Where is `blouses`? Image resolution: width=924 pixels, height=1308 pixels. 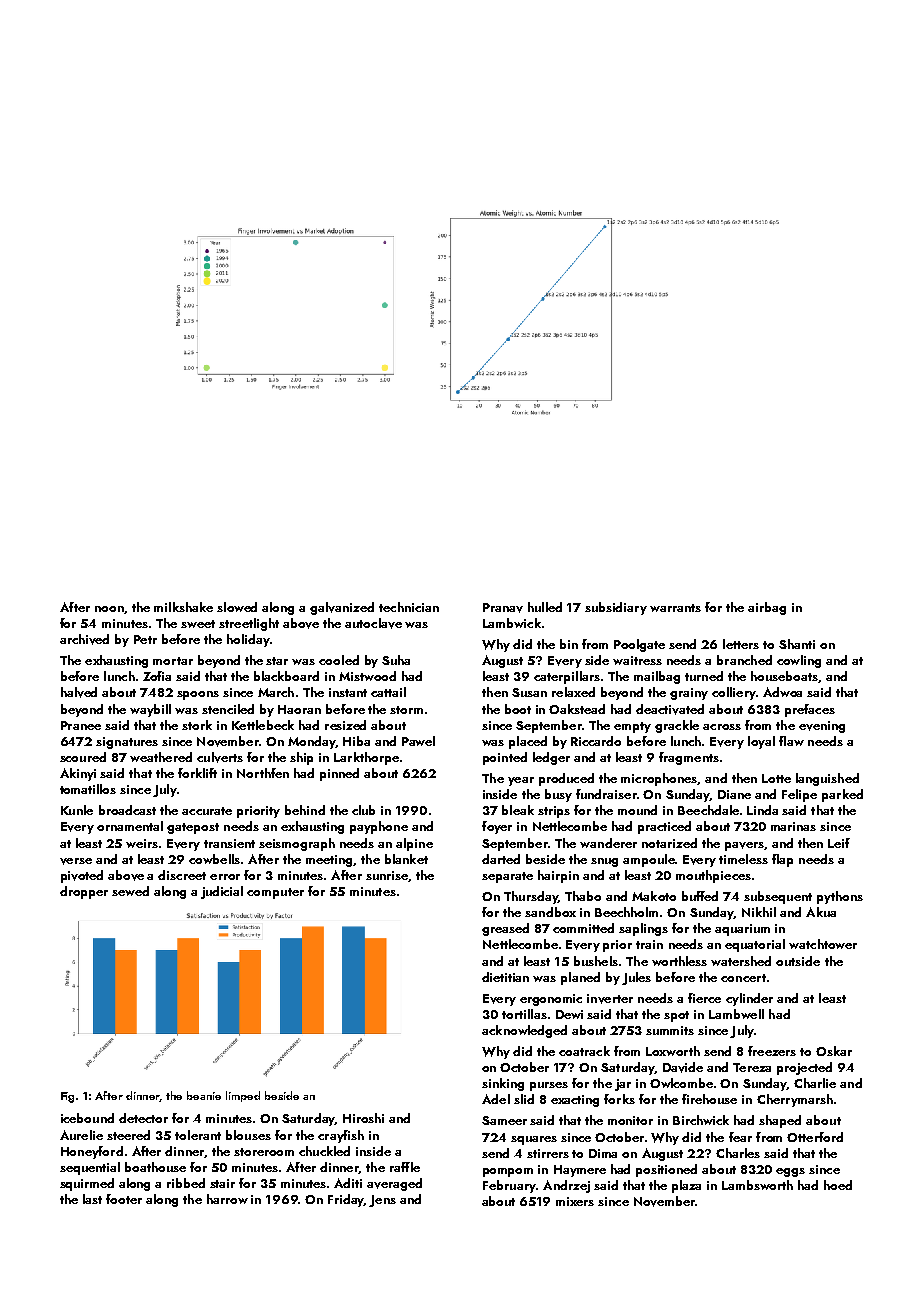
blouses is located at coordinates (248, 1135).
